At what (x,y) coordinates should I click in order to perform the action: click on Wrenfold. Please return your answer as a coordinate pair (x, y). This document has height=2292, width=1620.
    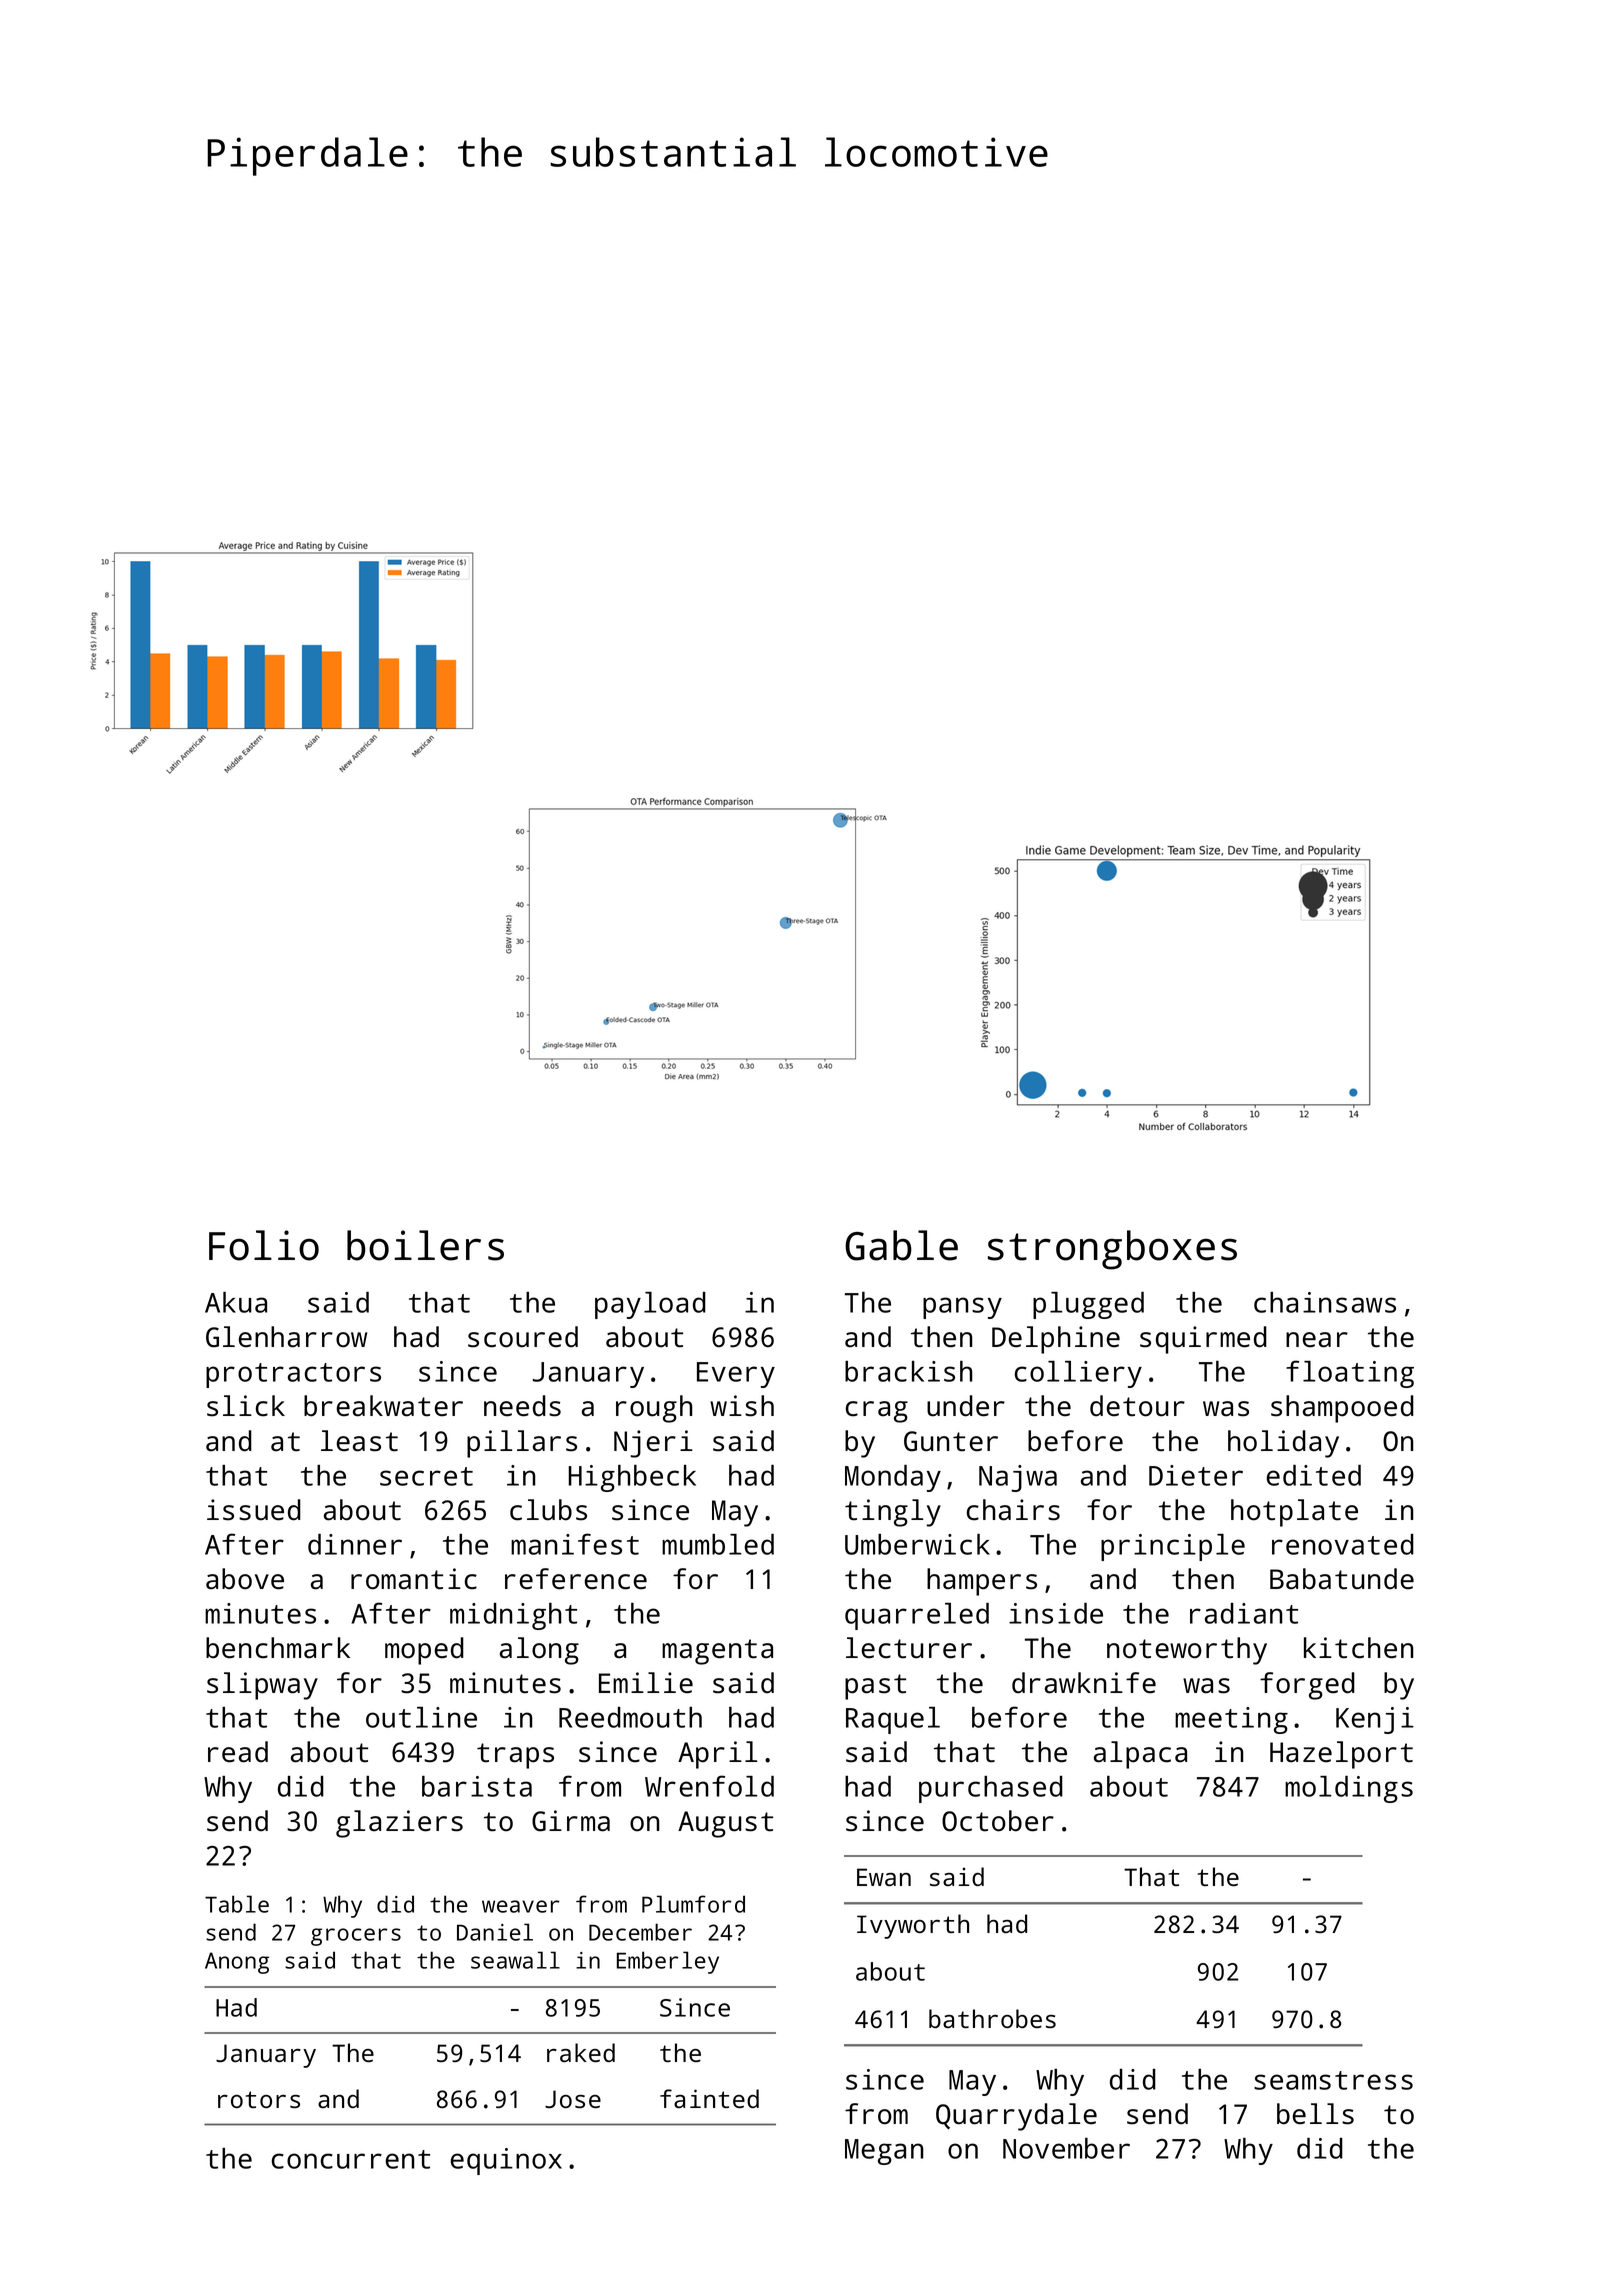
    Looking at the image, I should click on (709, 1786).
